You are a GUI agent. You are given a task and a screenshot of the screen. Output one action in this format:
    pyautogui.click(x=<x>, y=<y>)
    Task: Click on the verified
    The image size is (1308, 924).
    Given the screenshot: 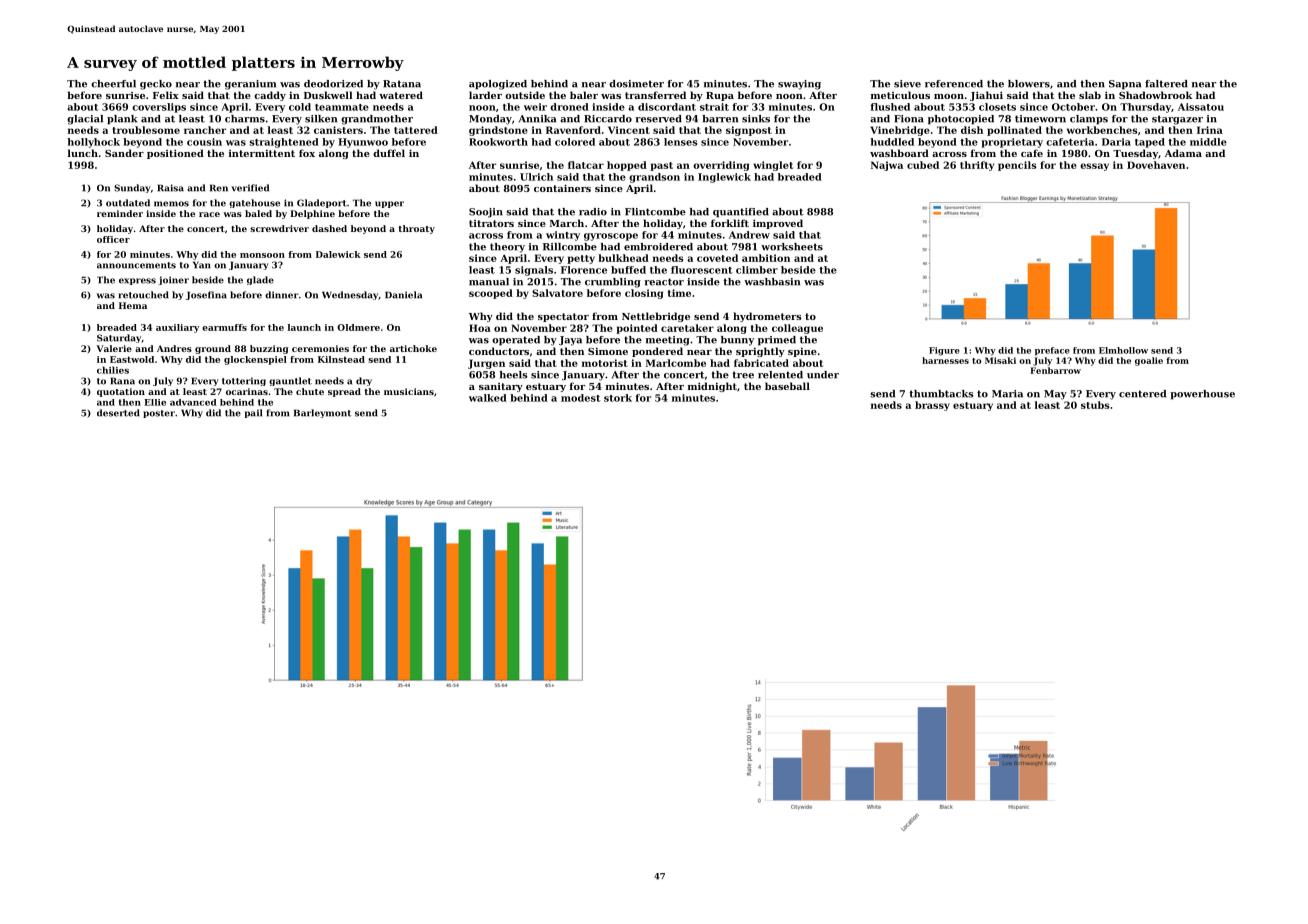 What is the action you would take?
    pyautogui.click(x=250, y=188)
